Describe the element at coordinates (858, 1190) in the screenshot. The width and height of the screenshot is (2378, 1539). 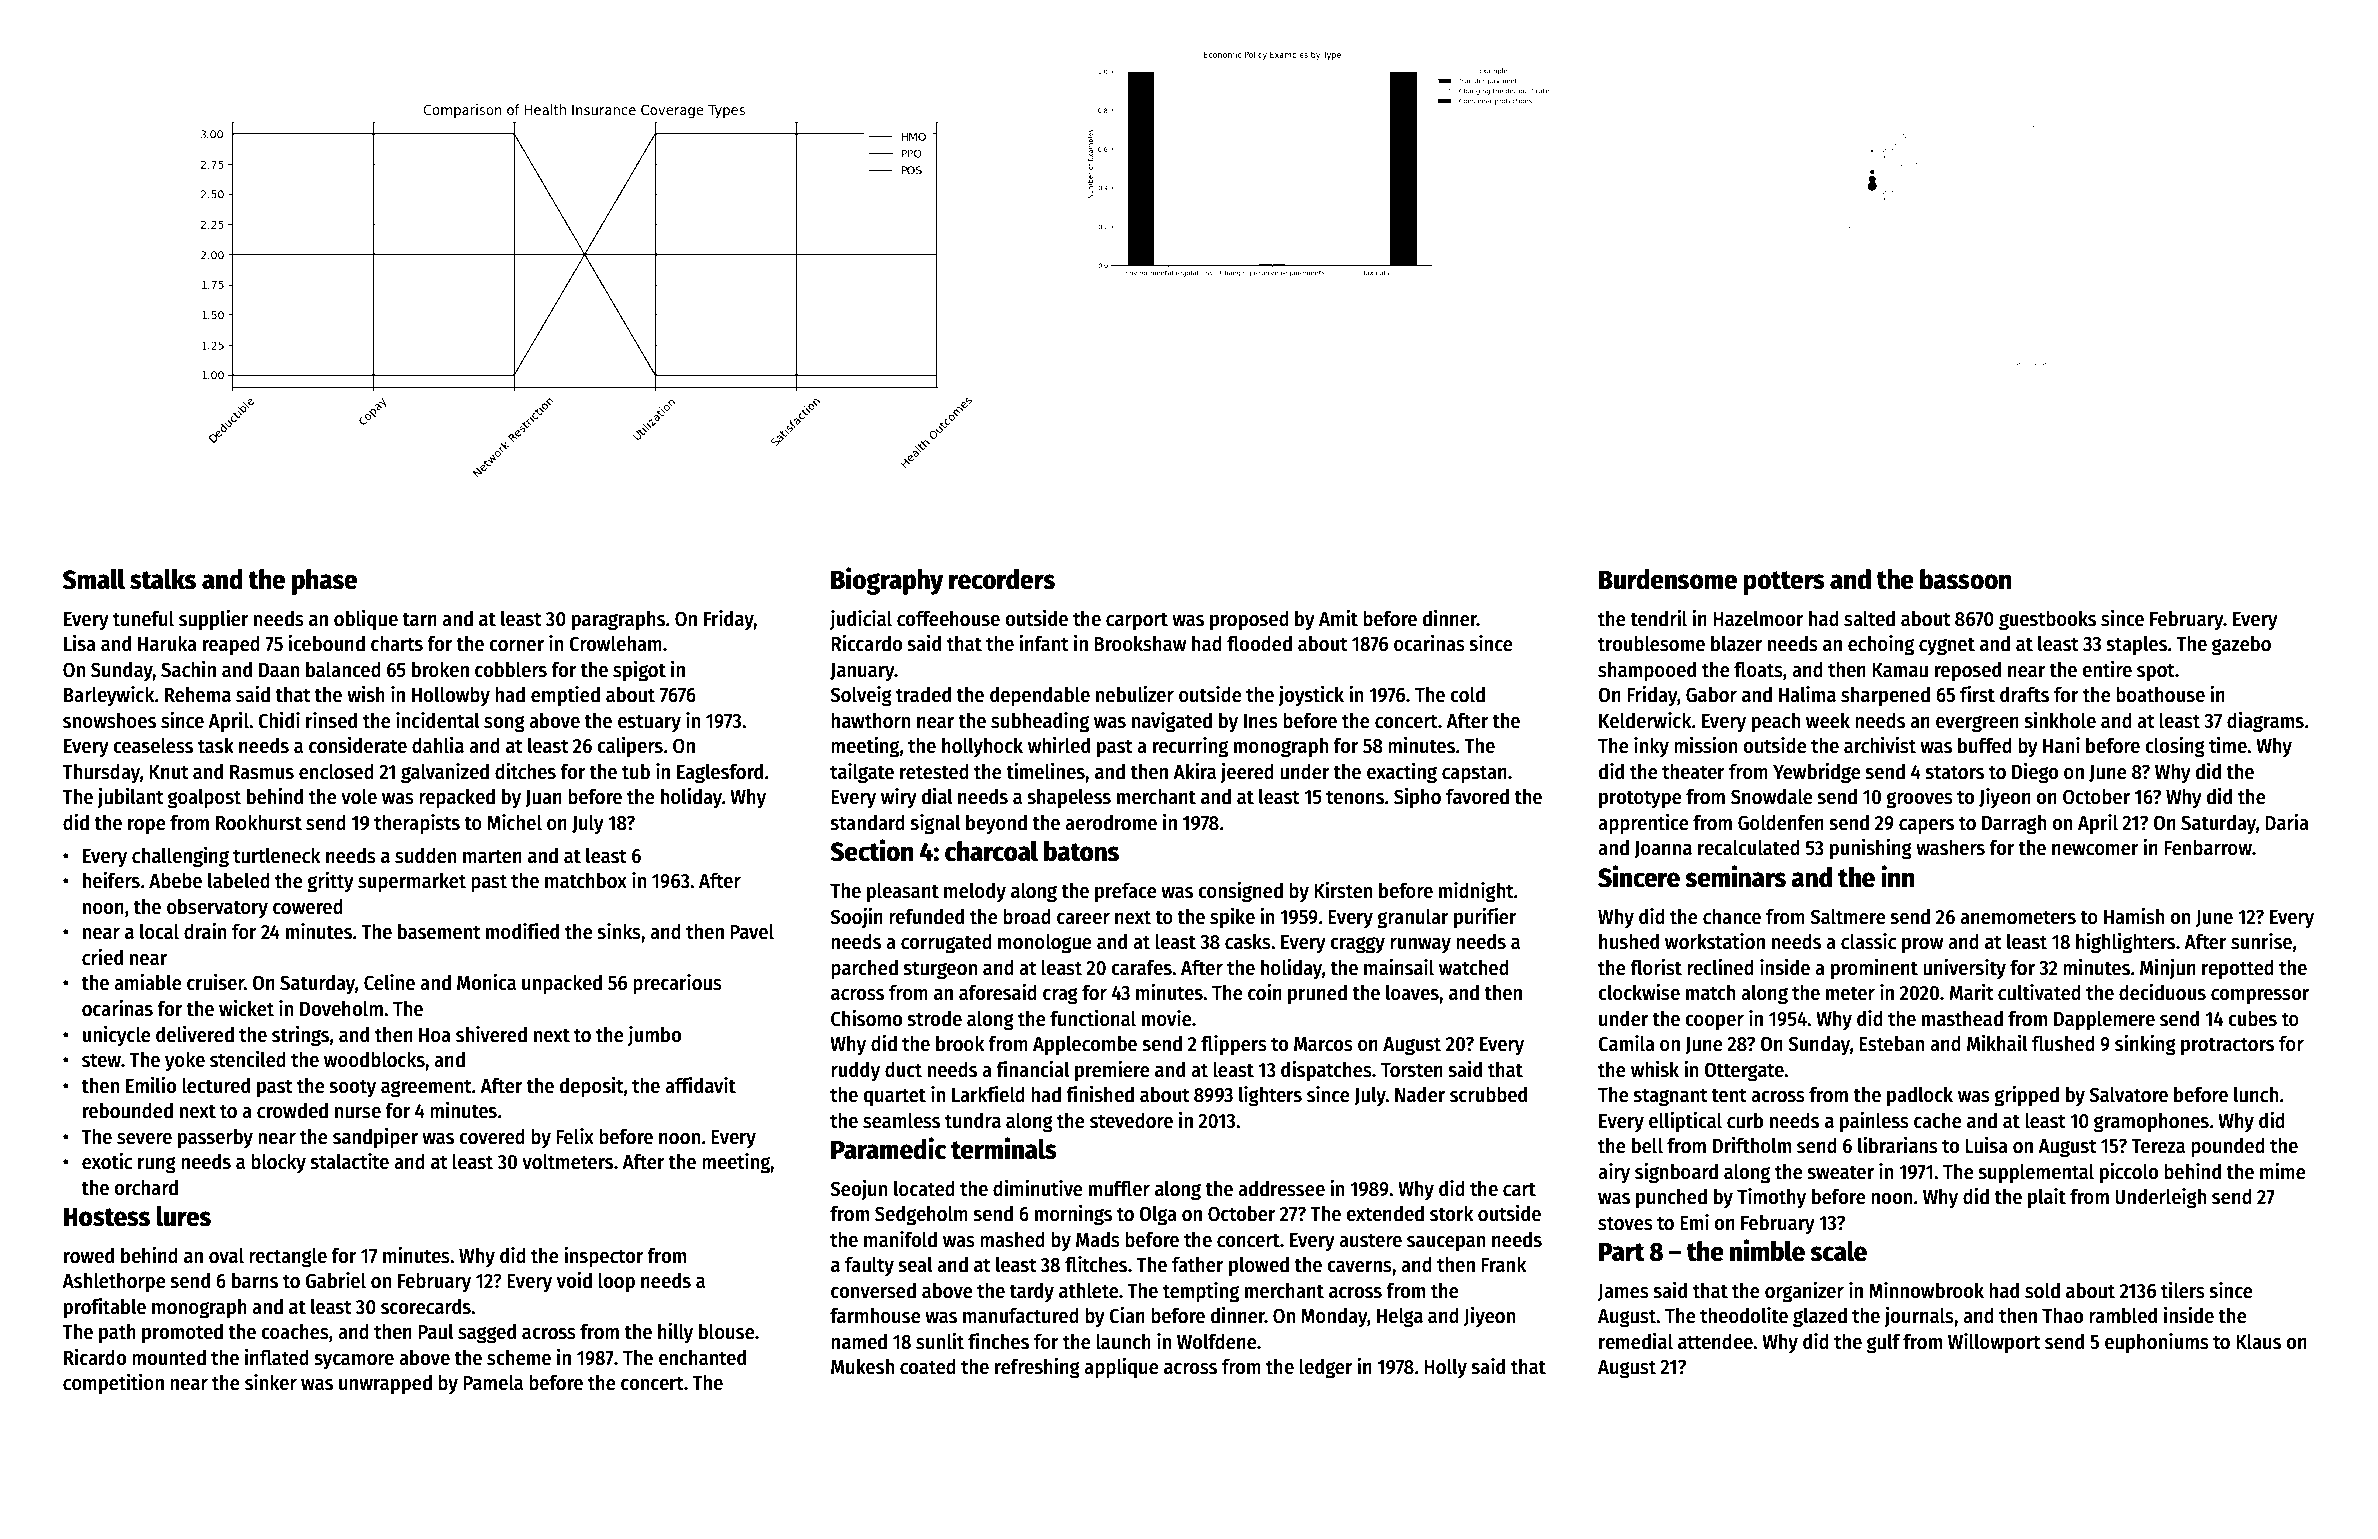
I see `Seojun` at that location.
